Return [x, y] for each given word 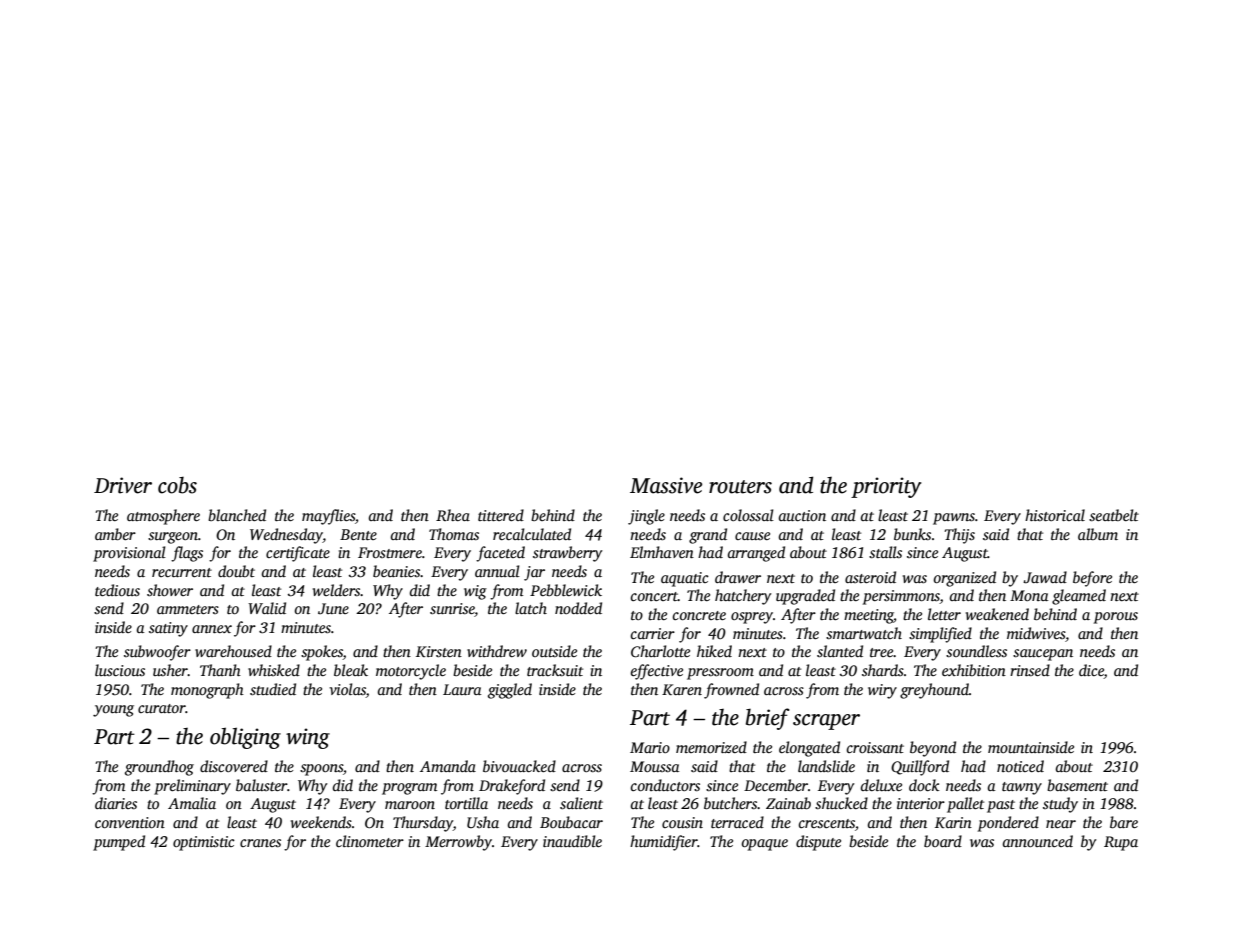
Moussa [655, 766]
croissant [875, 747]
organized [964, 579]
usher [170, 670]
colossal [748, 515]
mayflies [328, 517]
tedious [117, 590]
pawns [954, 519]
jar [534, 573]
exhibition [974, 670]
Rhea [453, 515]
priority [886, 487]
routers [740, 487]
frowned [731, 691]
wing [308, 738]
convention [130, 822]
